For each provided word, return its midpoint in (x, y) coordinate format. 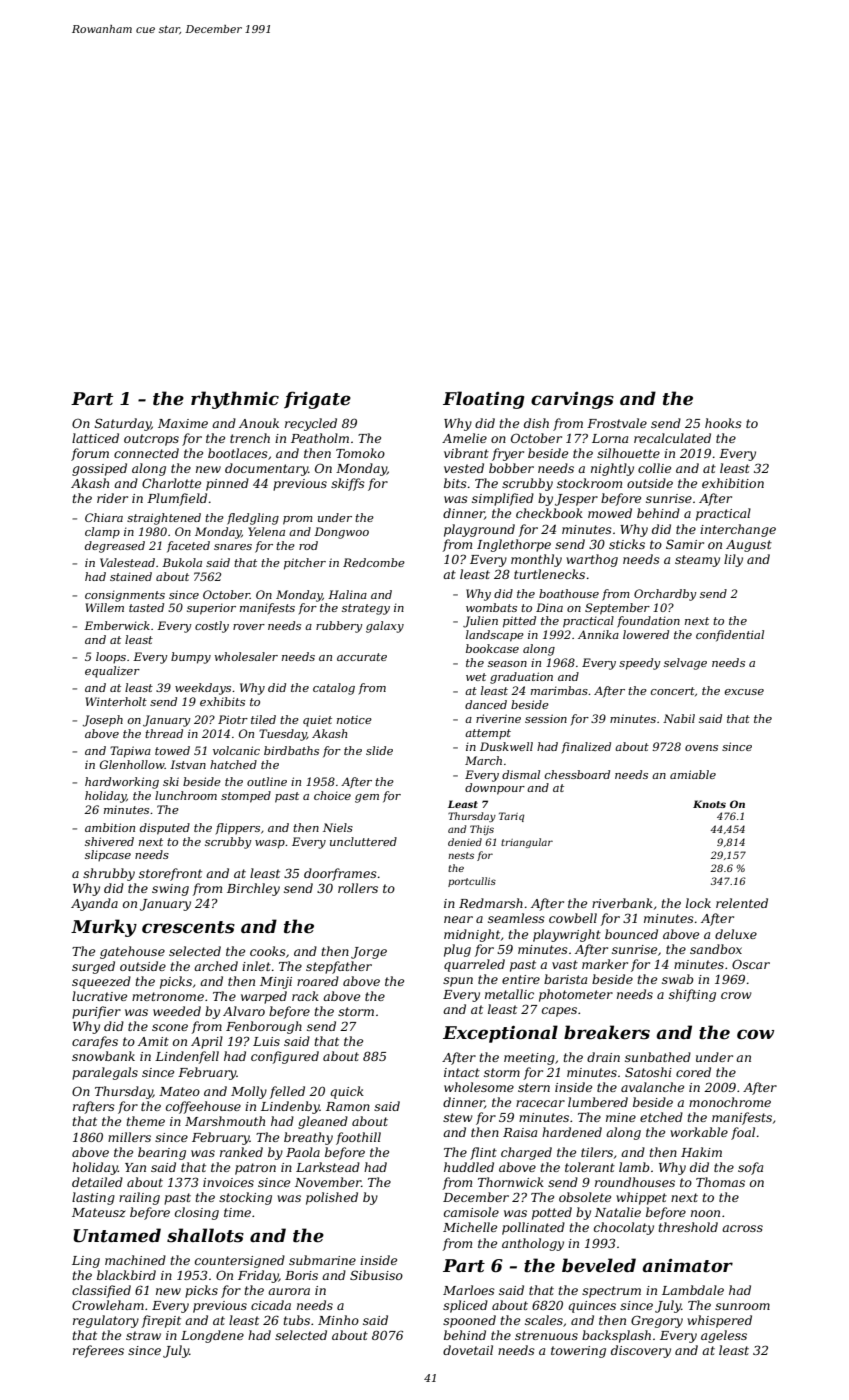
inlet (256, 966)
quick (347, 1092)
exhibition (733, 483)
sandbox (716, 949)
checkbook (549, 513)
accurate (362, 657)
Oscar (751, 964)
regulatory (106, 1321)
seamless (516, 918)
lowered (646, 634)
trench (250, 438)
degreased (115, 547)
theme (146, 1121)
